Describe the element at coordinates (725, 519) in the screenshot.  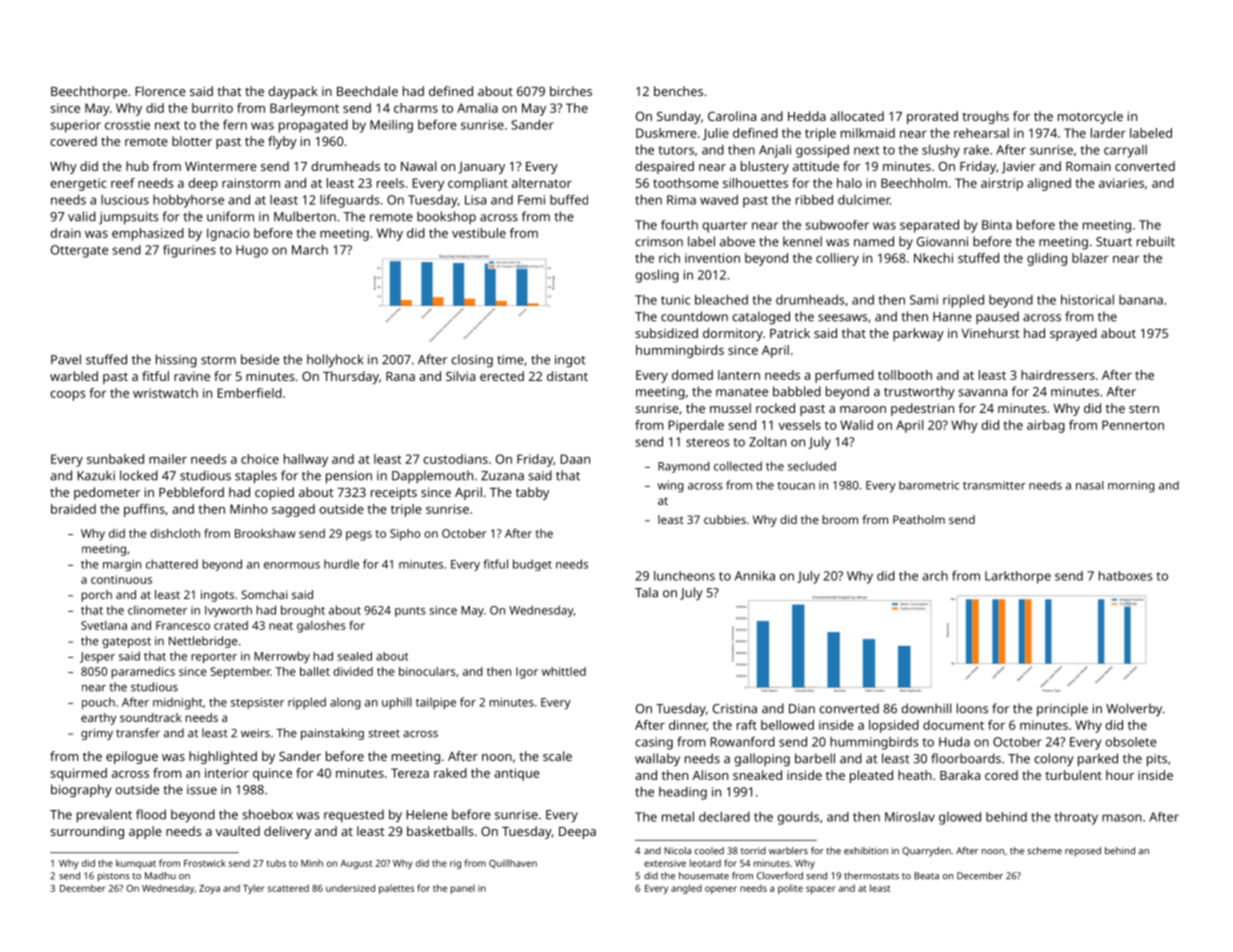
I see `cubbies` at that location.
